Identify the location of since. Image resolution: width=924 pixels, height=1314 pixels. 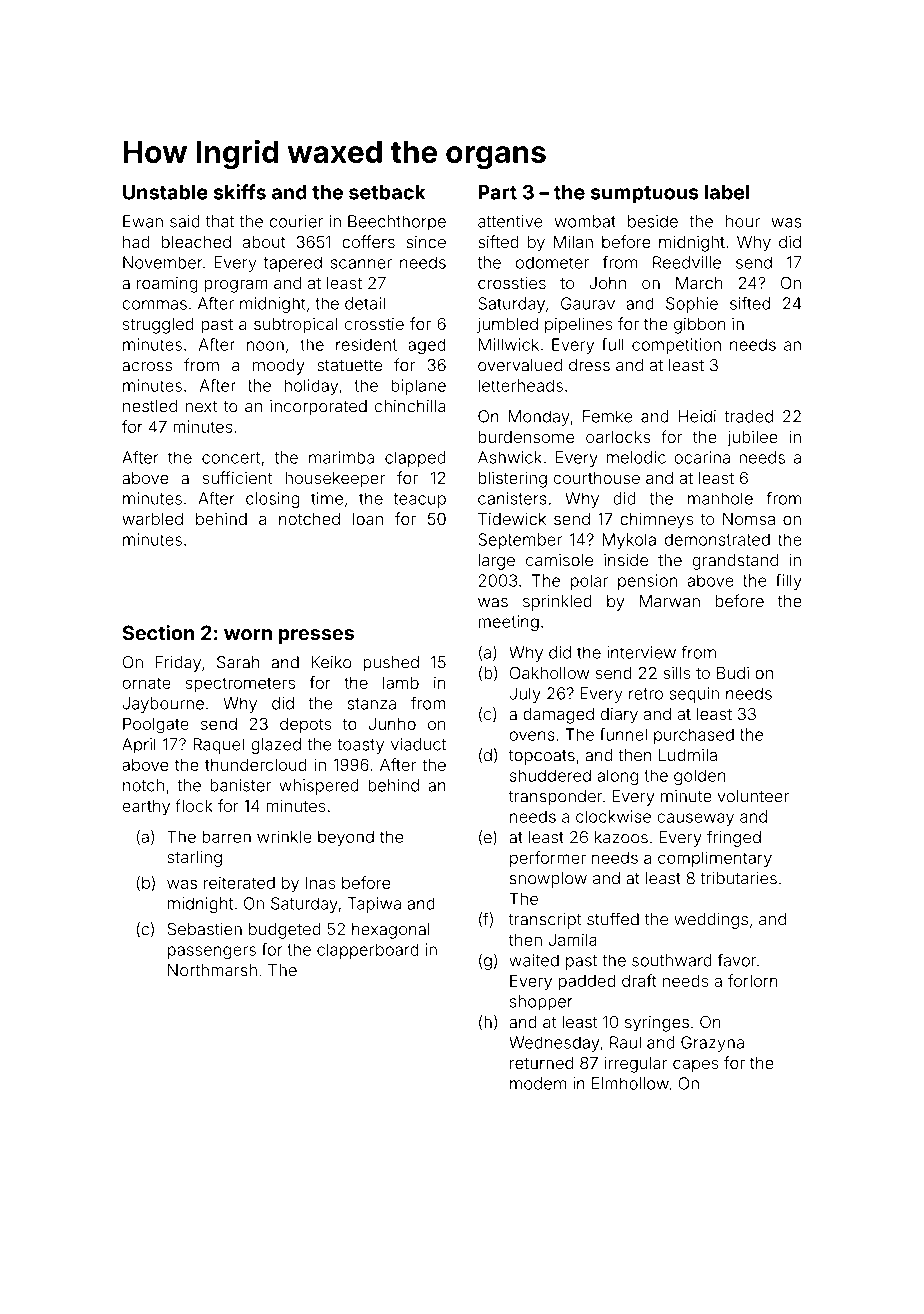
(426, 242).
